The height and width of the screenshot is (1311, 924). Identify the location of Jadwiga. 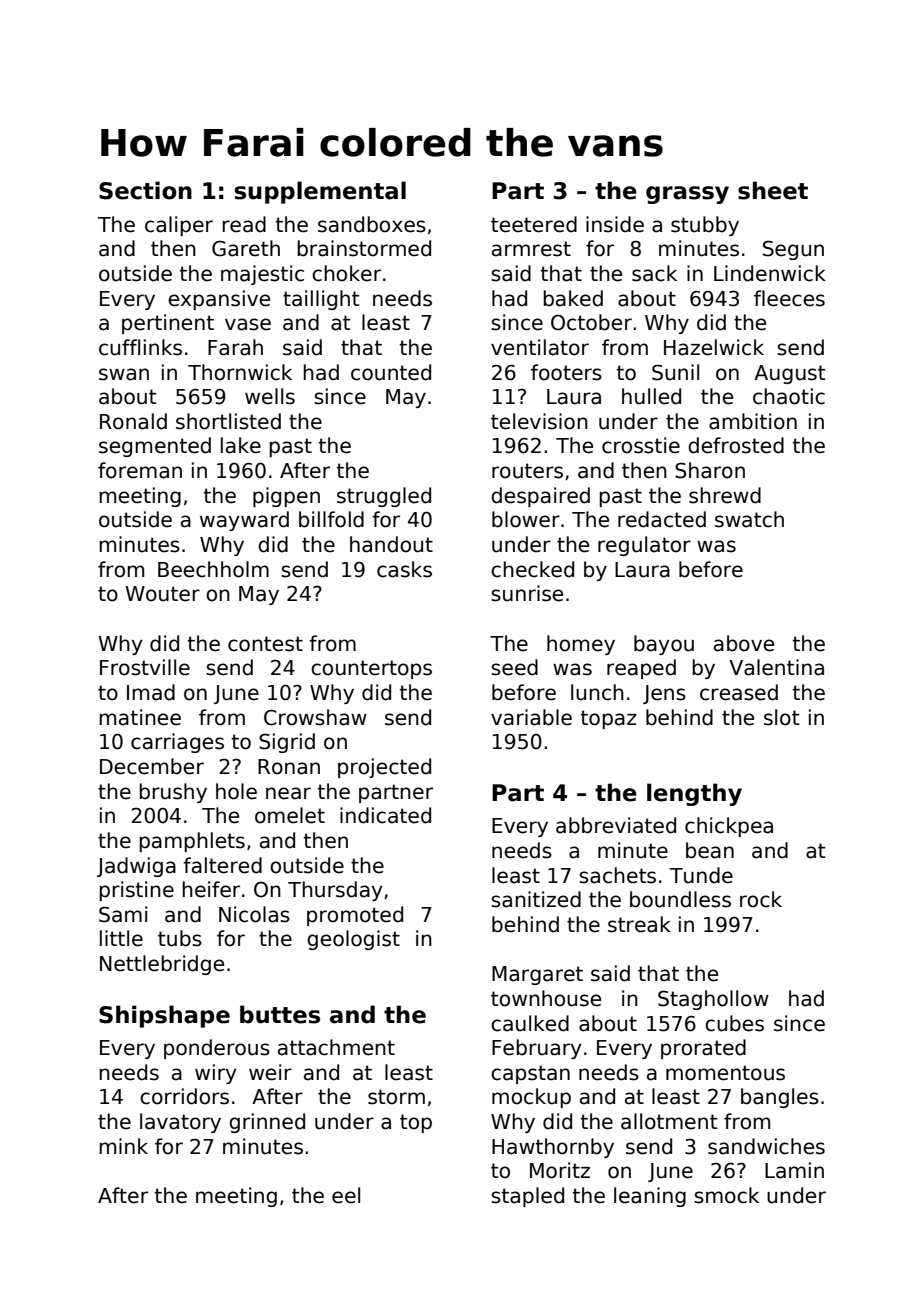
(136, 867).
